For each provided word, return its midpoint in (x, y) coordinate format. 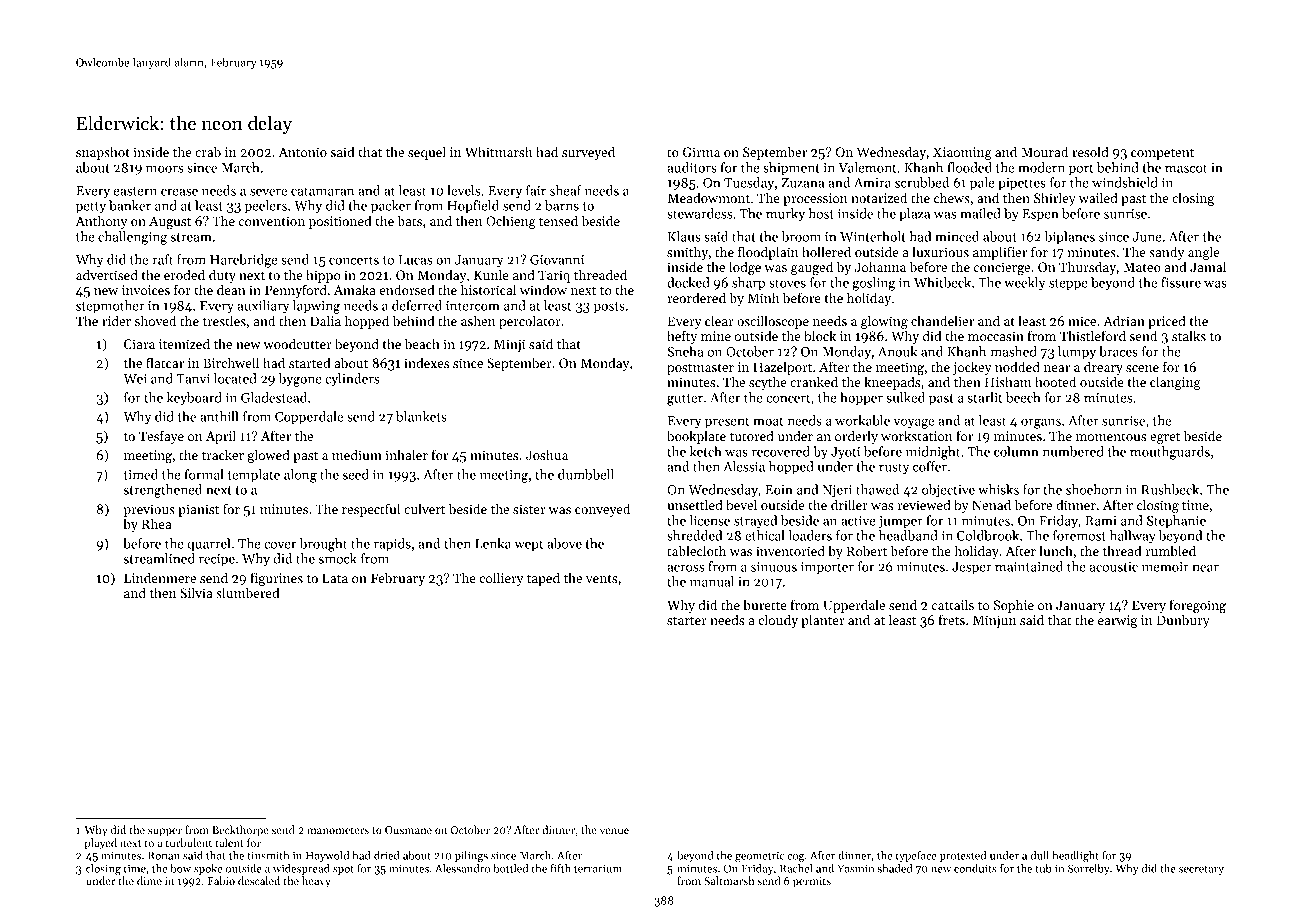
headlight (1075, 856)
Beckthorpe (240, 831)
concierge (1002, 268)
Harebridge (244, 261)
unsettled (695, 504)
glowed (269, 456)
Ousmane (408, 830)
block (820, 335)
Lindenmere (160, 577)
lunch (1056, 550)
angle (1204, 253)
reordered (696, 297)
